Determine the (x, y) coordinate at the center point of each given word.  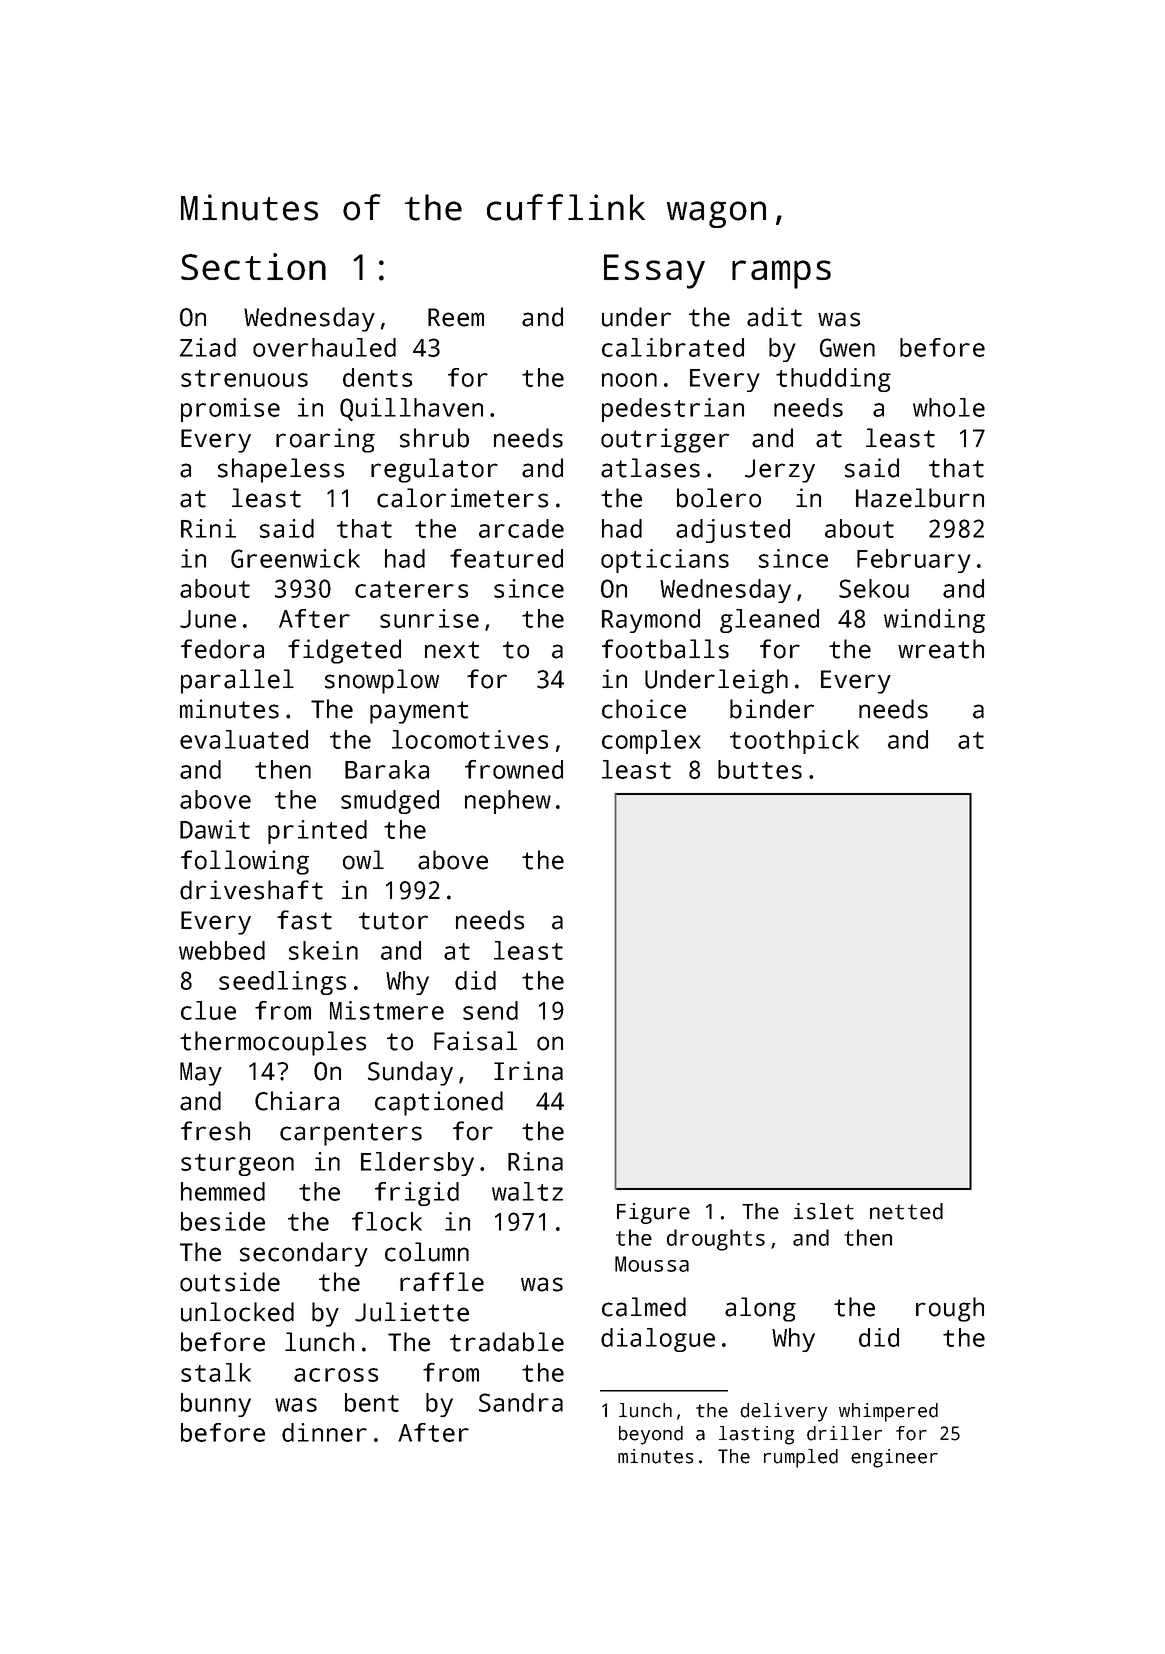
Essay (654, 271)
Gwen (847, 347)
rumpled (801, 1458)
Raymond (651, 621)
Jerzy (780, 471)
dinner (324, 1432)
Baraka (387, 769)
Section (253, 266)
